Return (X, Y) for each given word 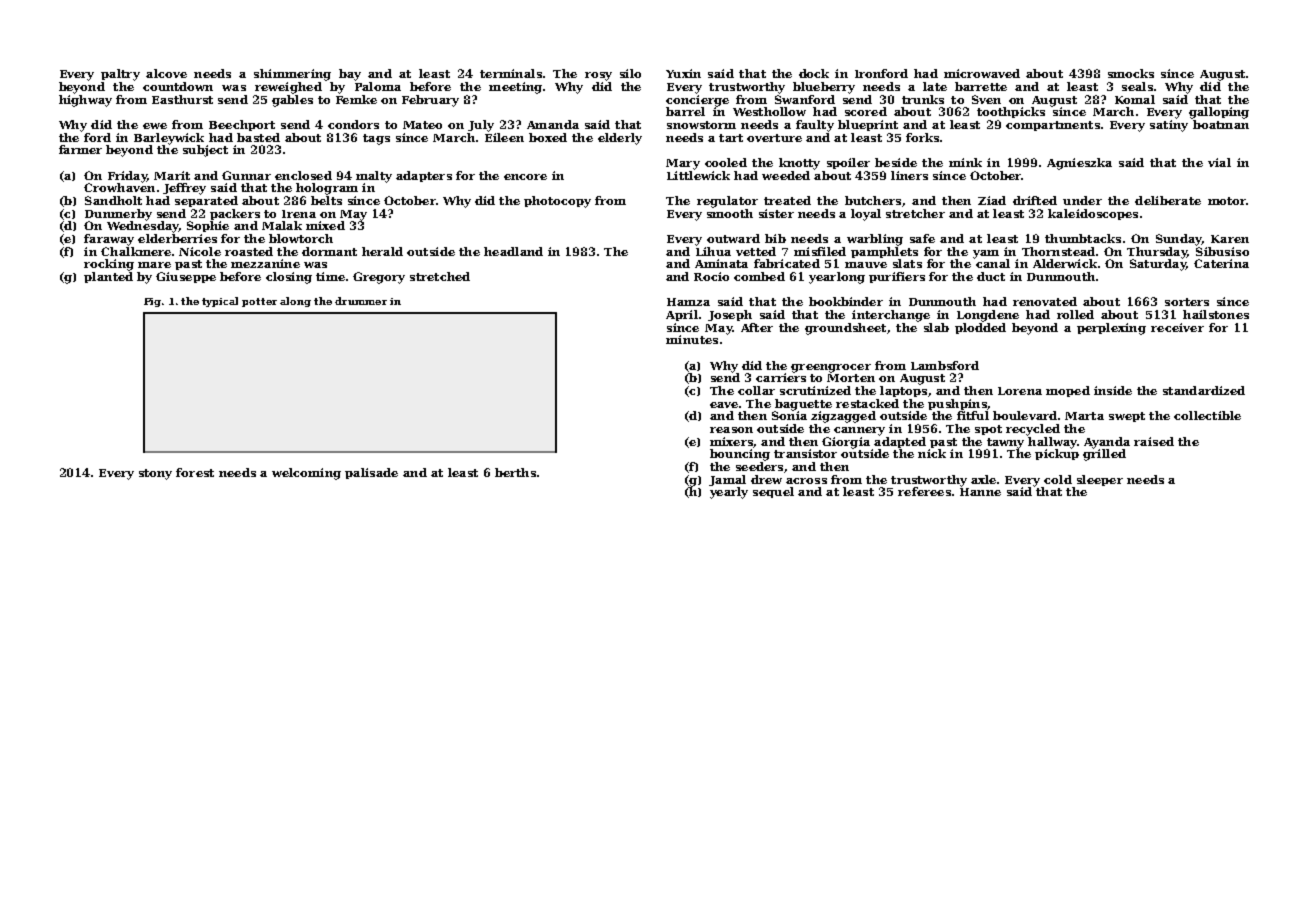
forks (922, 137)
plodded (980, 328)
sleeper (1100, 480)
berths (515, 472)
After (757, 327)
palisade (371, 473)
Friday (127, 177)
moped (1068, 391)
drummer (361, 301)
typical (220, 302)
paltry (120, 75)
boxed (548, 137)
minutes (692, 339)
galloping (1219, 113)
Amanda (553, 124)
